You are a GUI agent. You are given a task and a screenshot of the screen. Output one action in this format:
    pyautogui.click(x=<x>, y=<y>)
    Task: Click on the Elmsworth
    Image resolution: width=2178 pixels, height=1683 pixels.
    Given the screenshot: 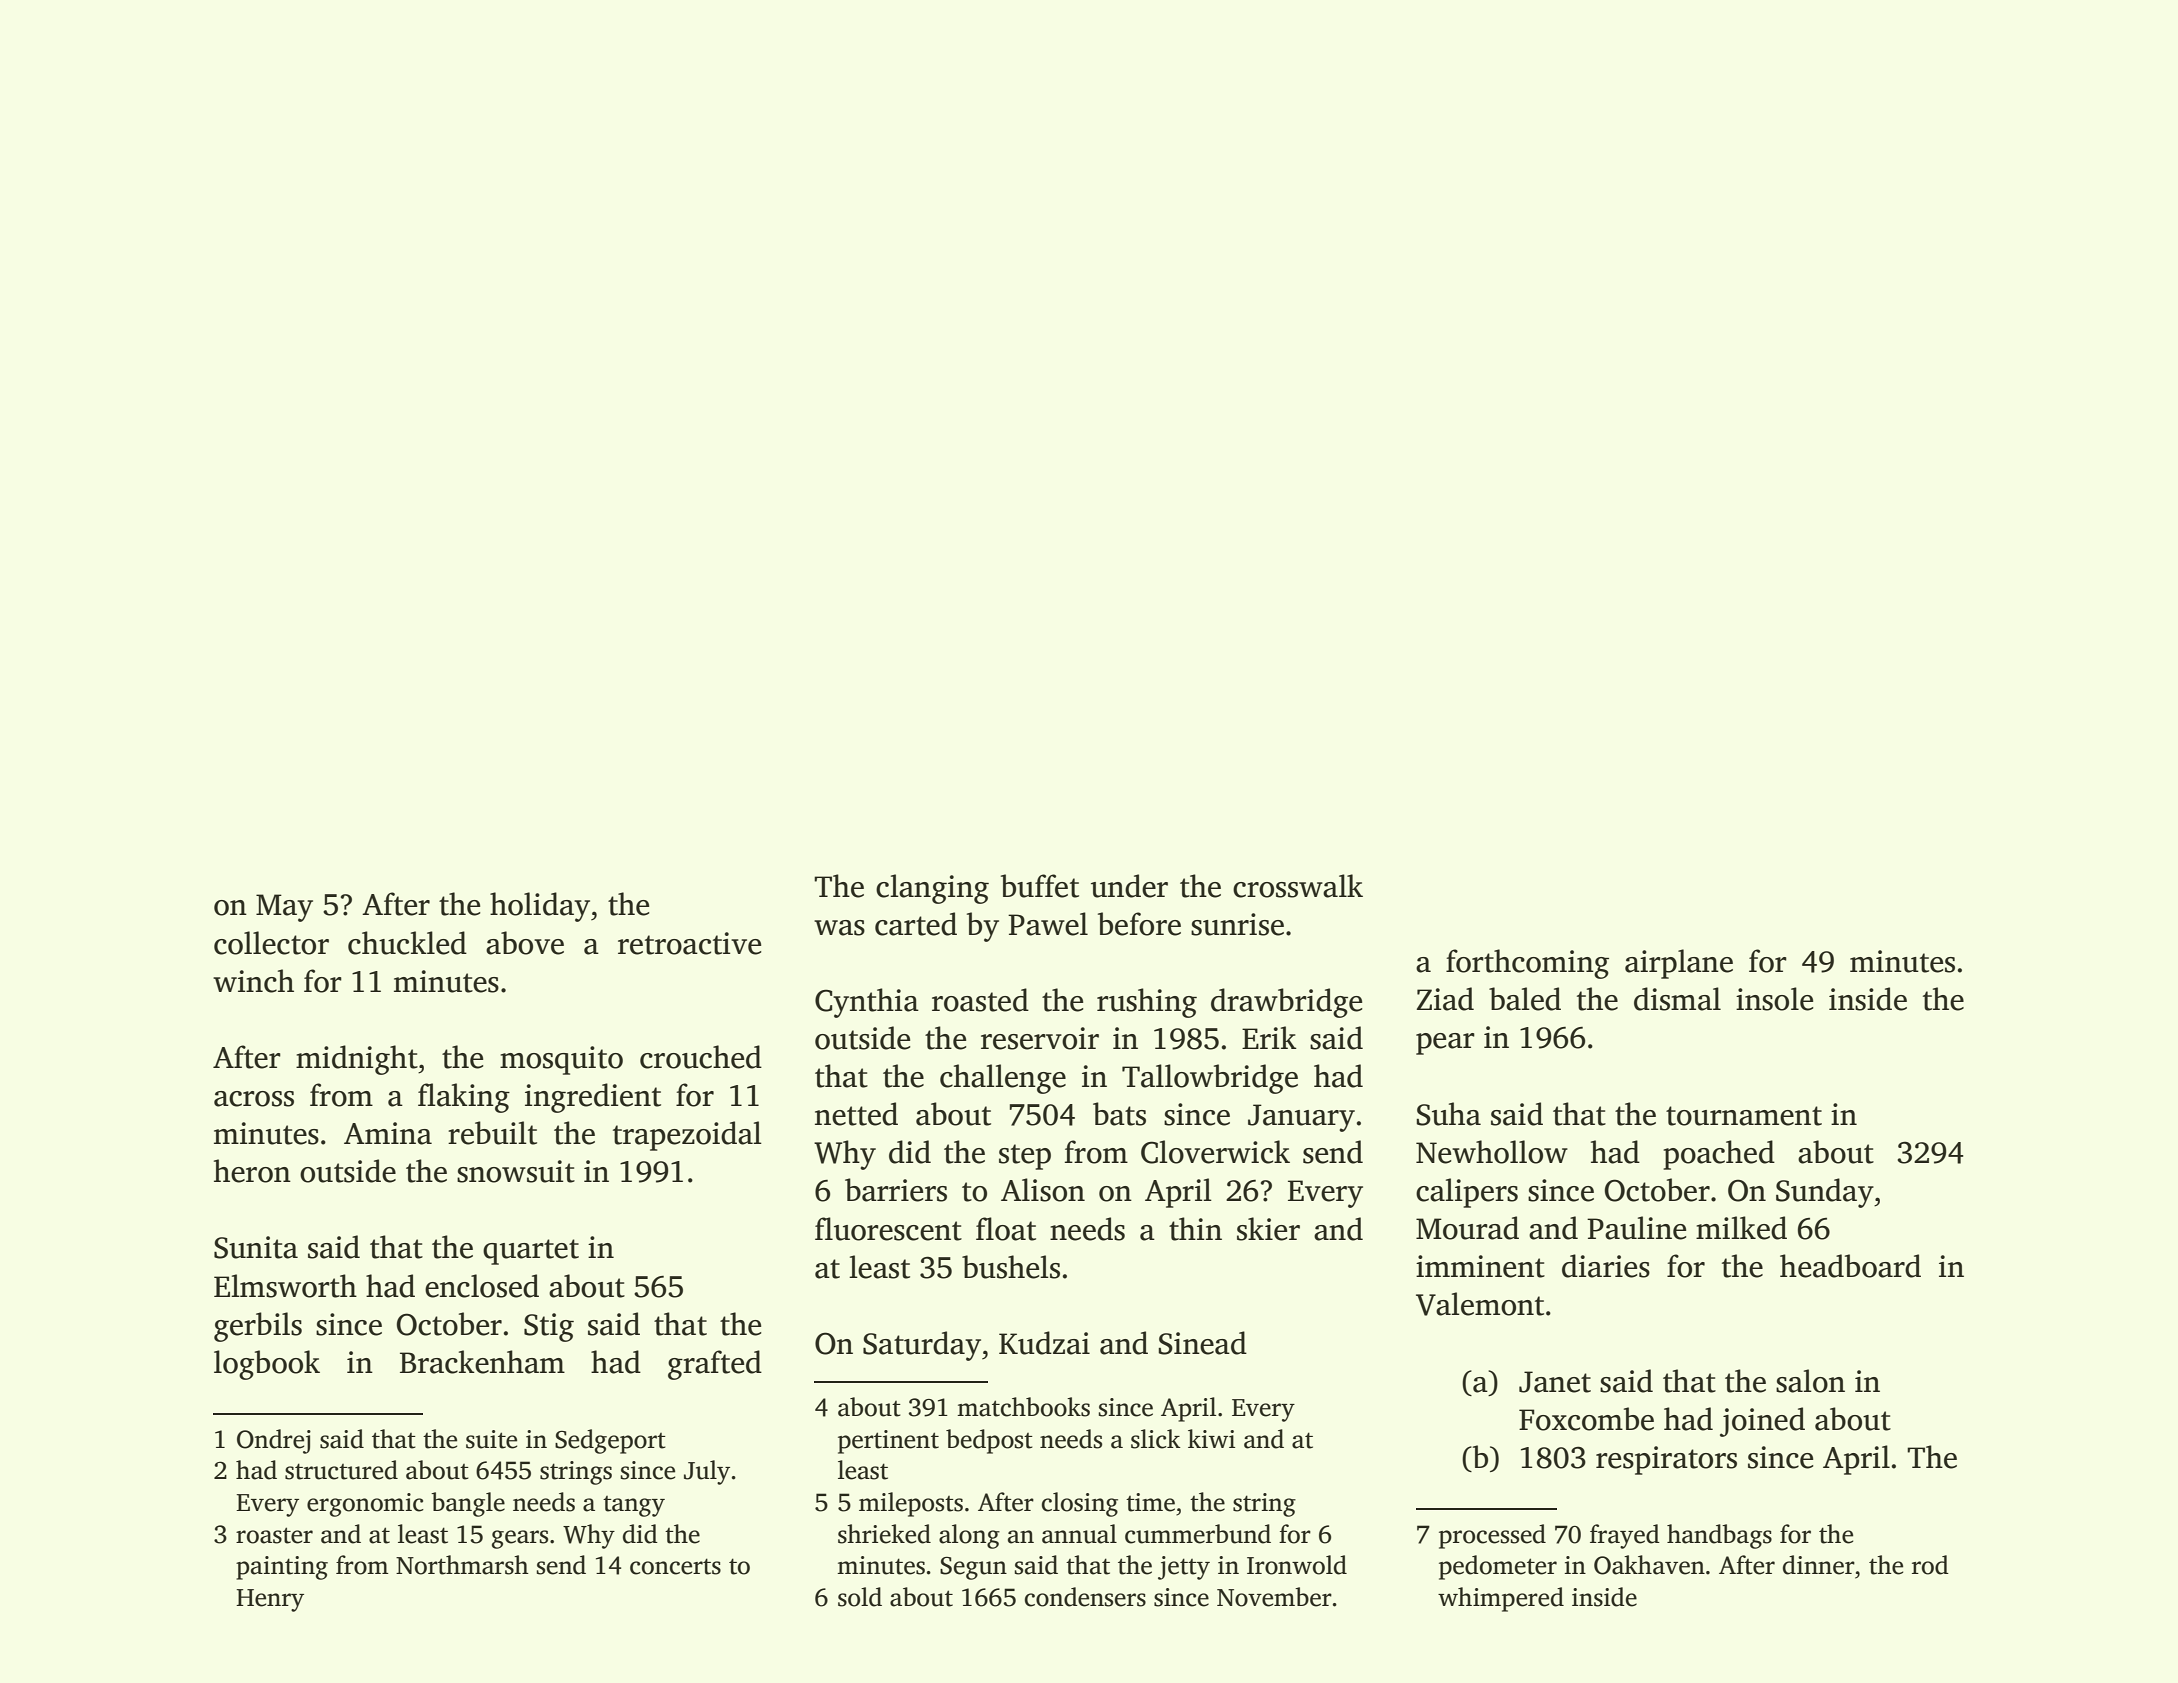 What is the action you would take?
    pyautogui.click(x=285, y=1286)
